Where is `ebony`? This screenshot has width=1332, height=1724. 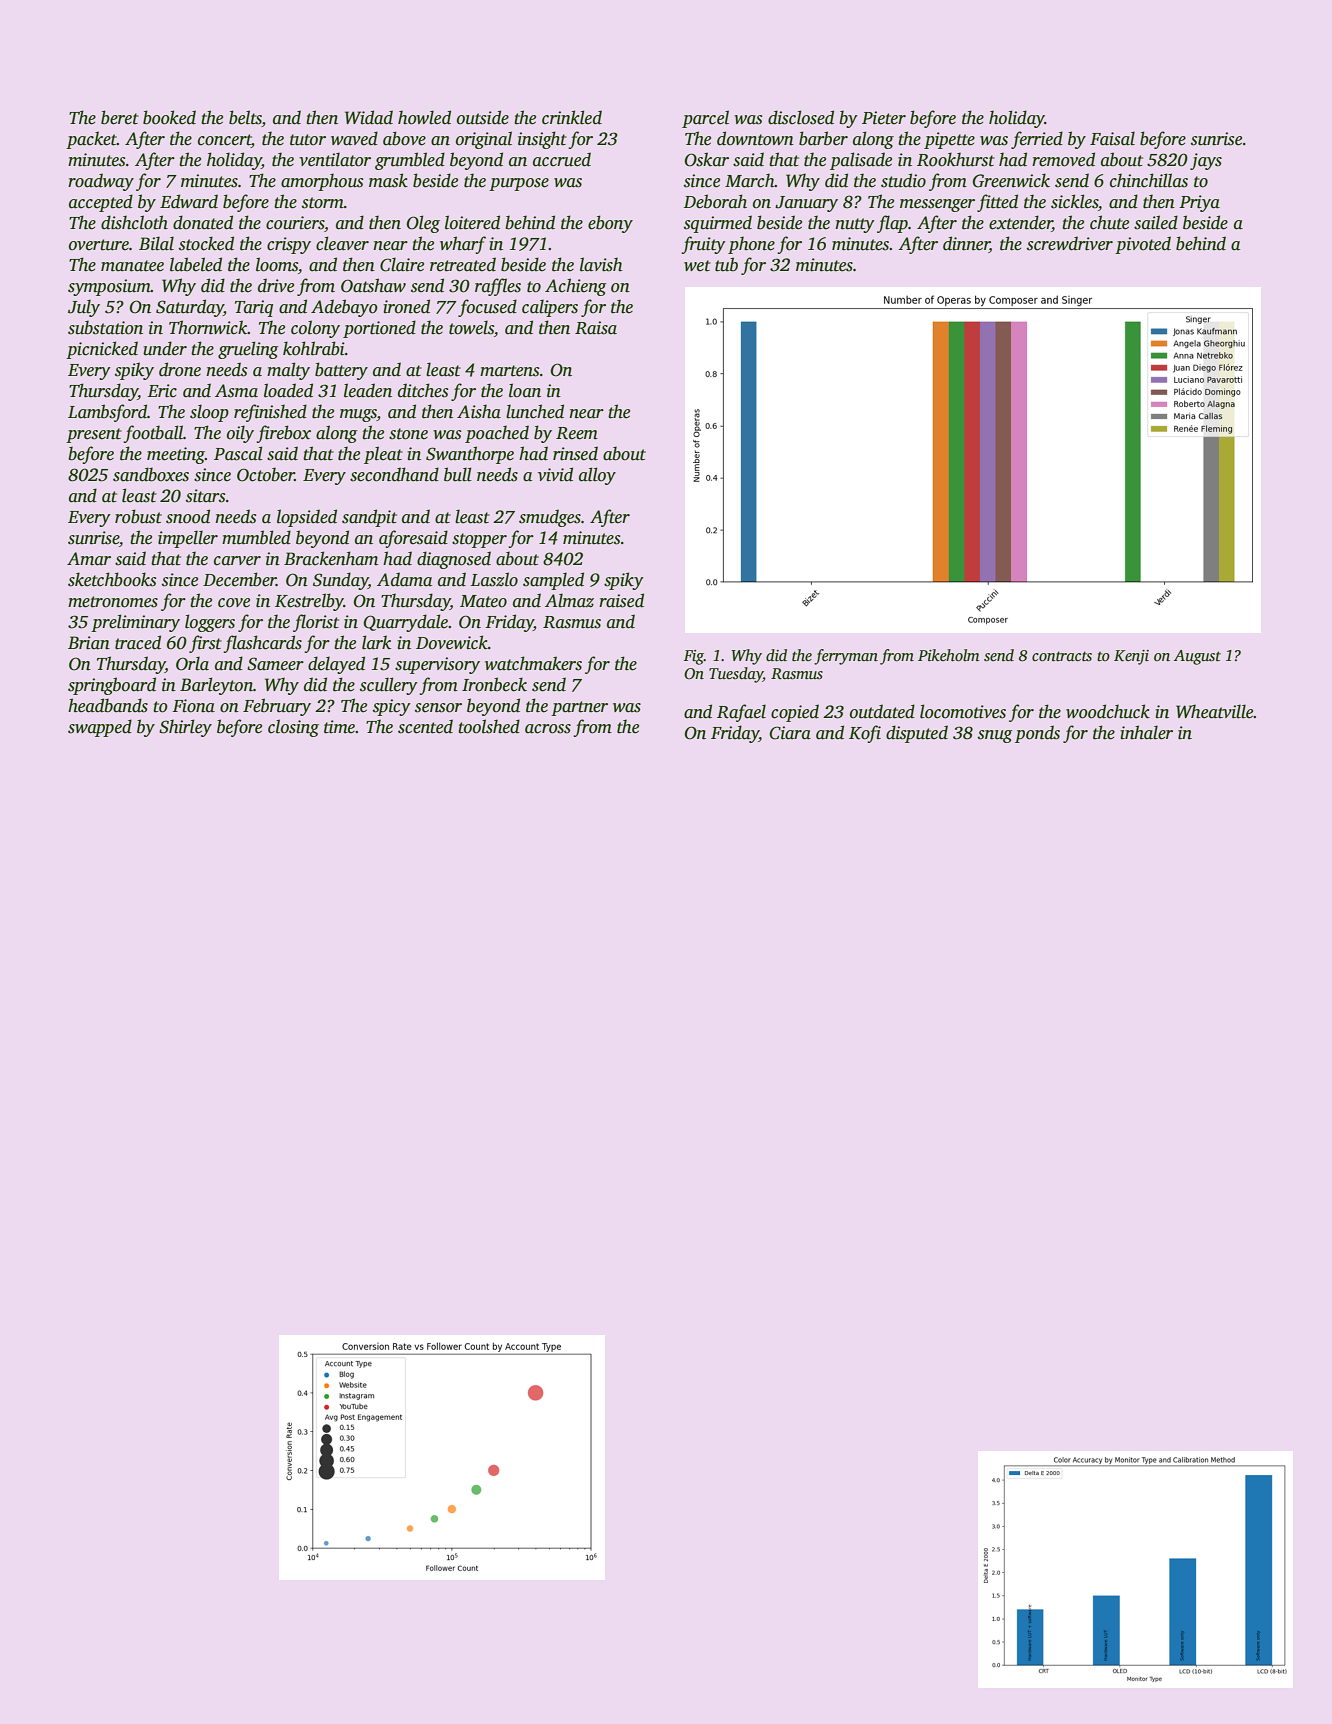 ebony is located at coordinates (610, 224).
